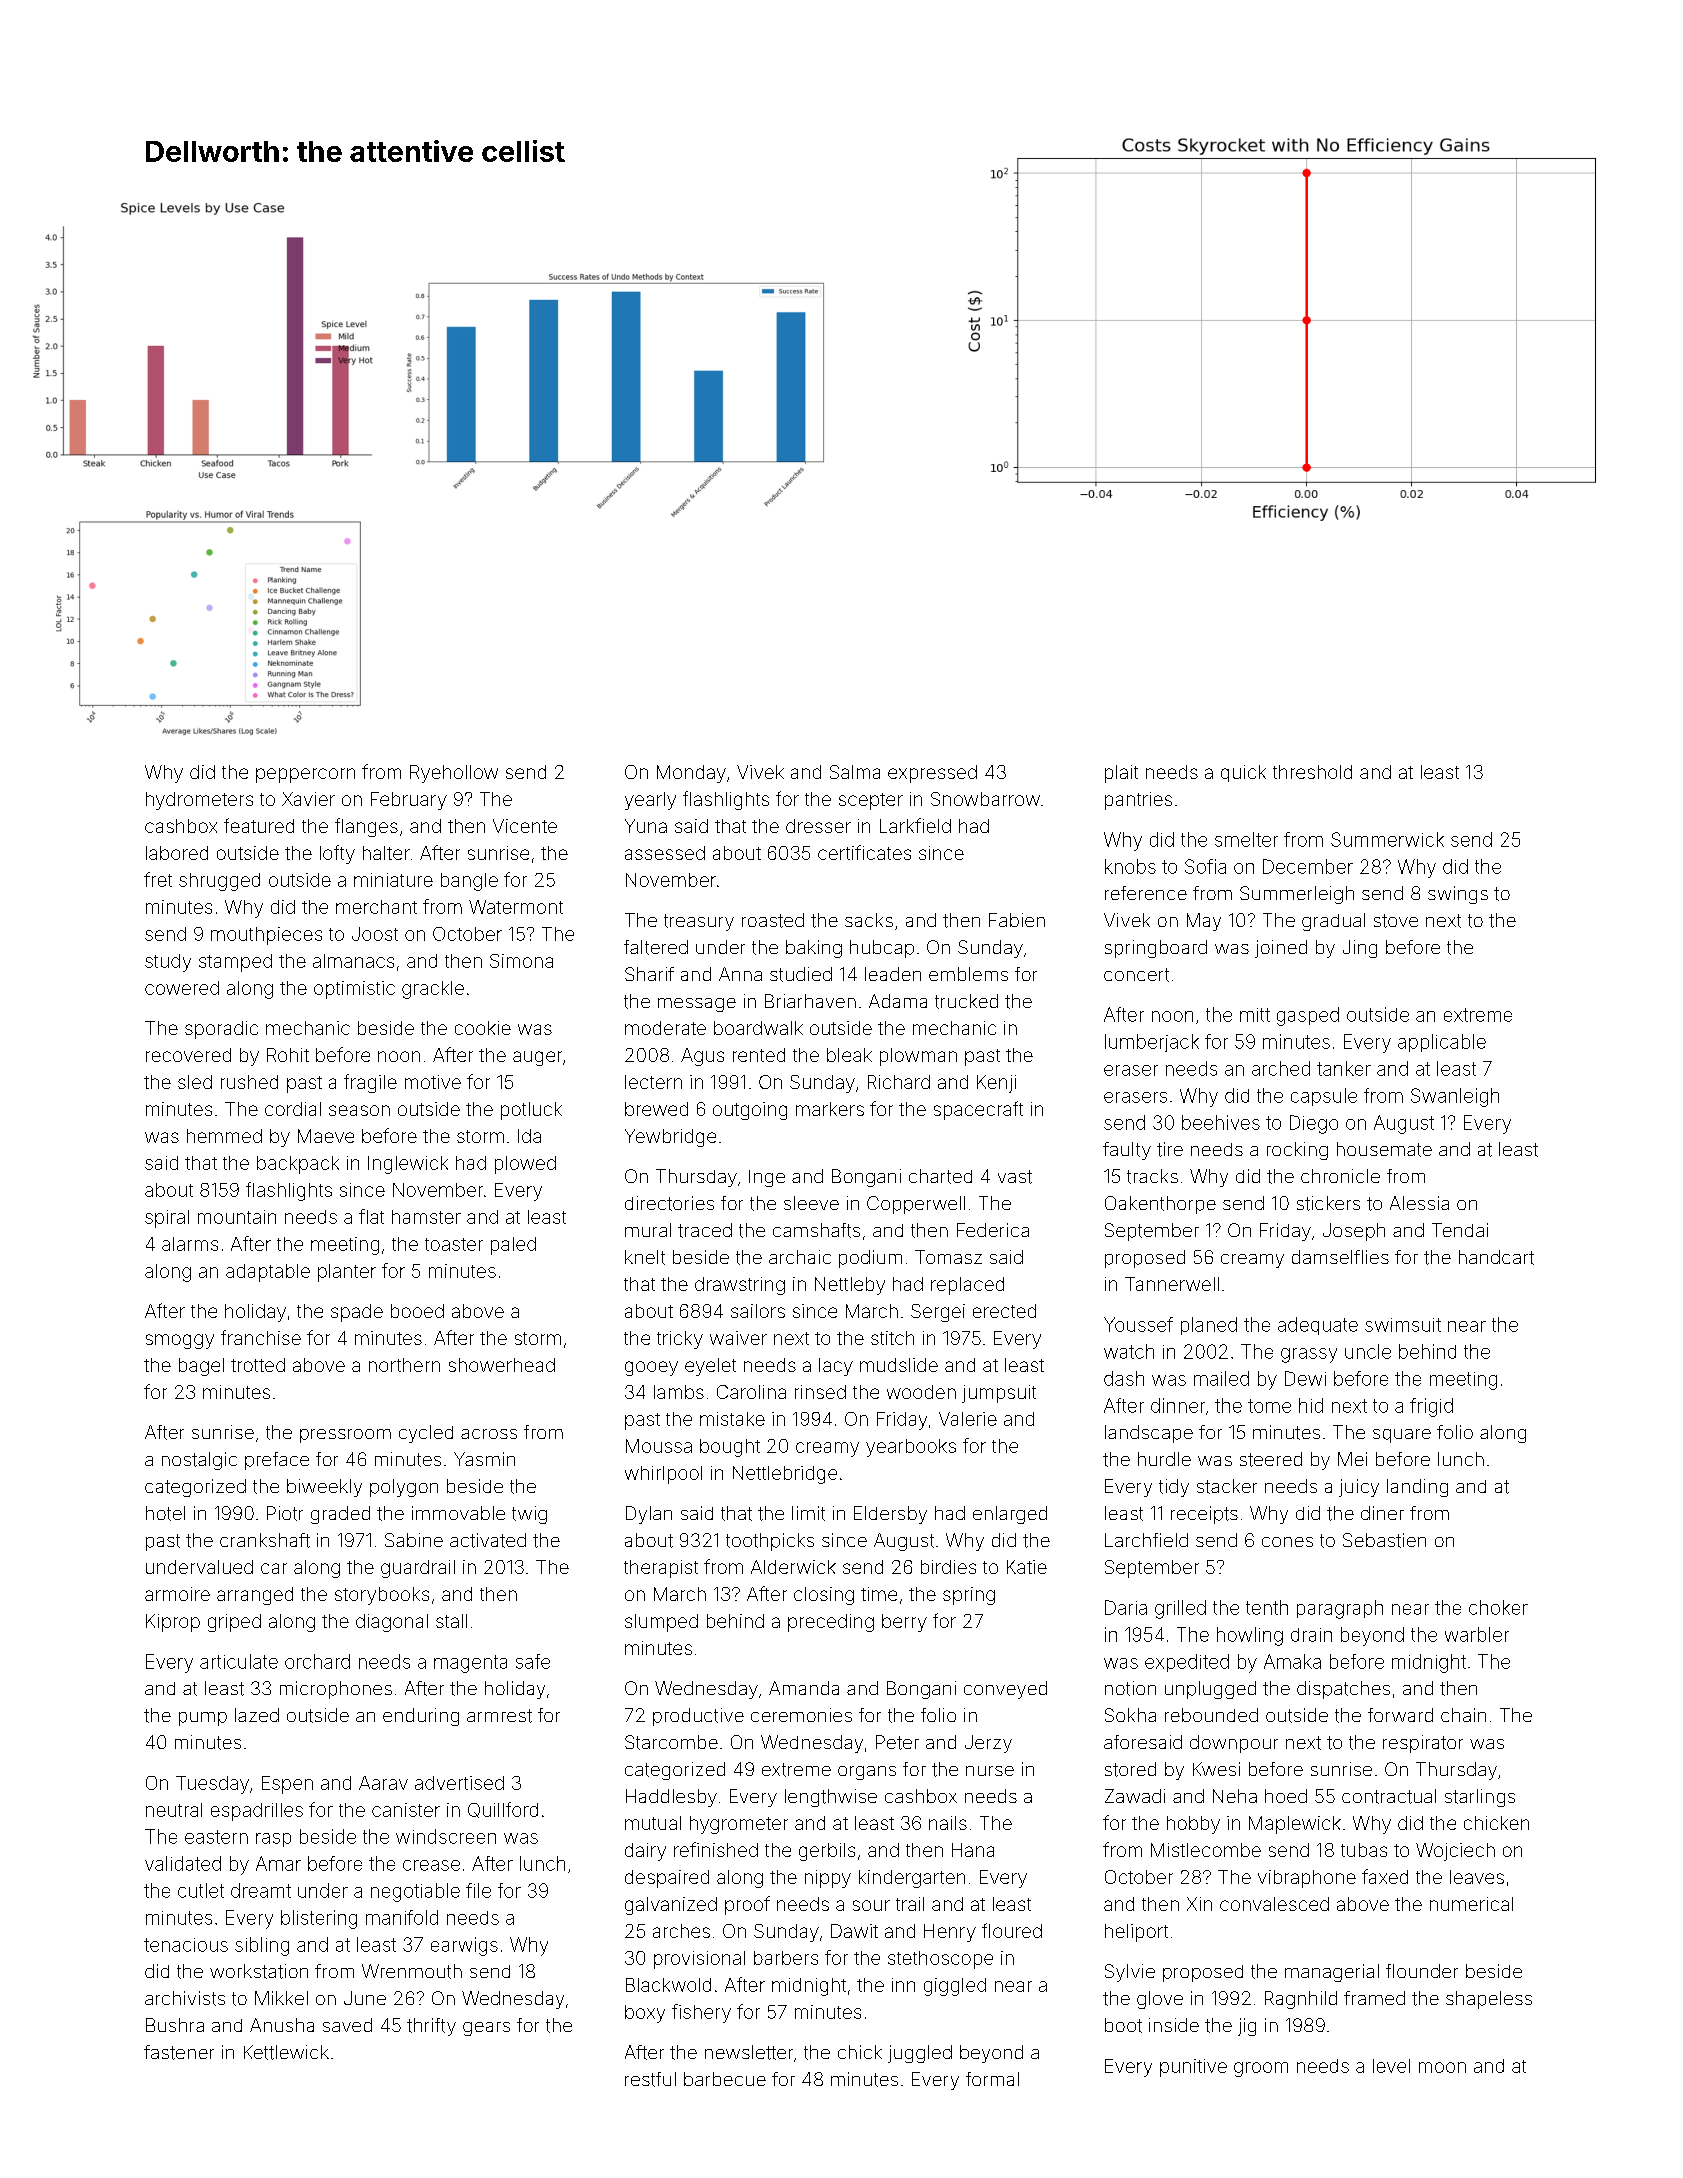  What do you see at coordinates (446, 1836) in the screenshot?
I see `windscreen` at bounding box center [446, 1836].
